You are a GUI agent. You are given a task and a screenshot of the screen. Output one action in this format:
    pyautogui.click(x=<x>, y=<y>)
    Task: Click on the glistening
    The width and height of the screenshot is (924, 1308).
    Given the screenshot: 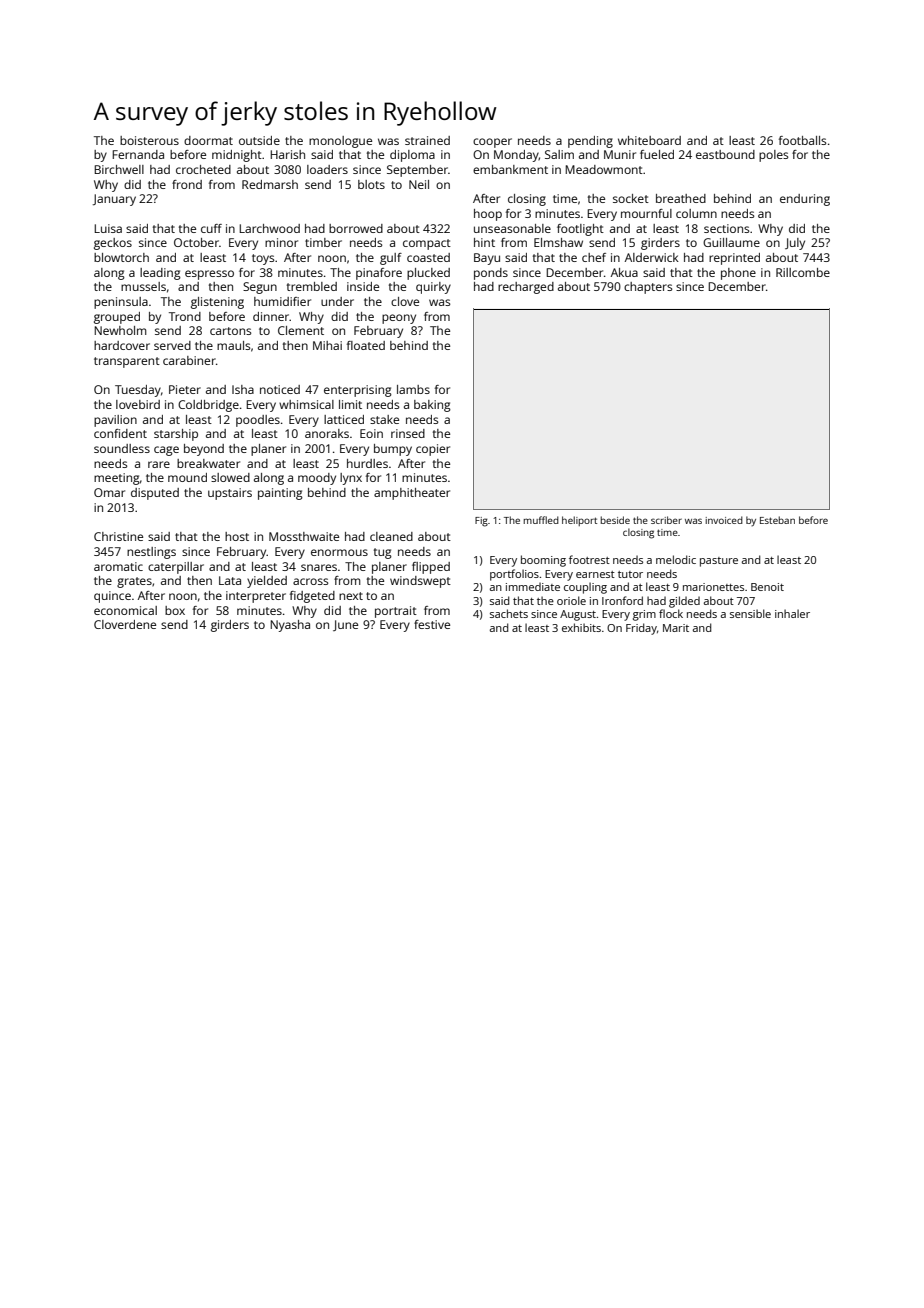 What is the action you would take?
    pyautogui.click(x=217, y=303)
